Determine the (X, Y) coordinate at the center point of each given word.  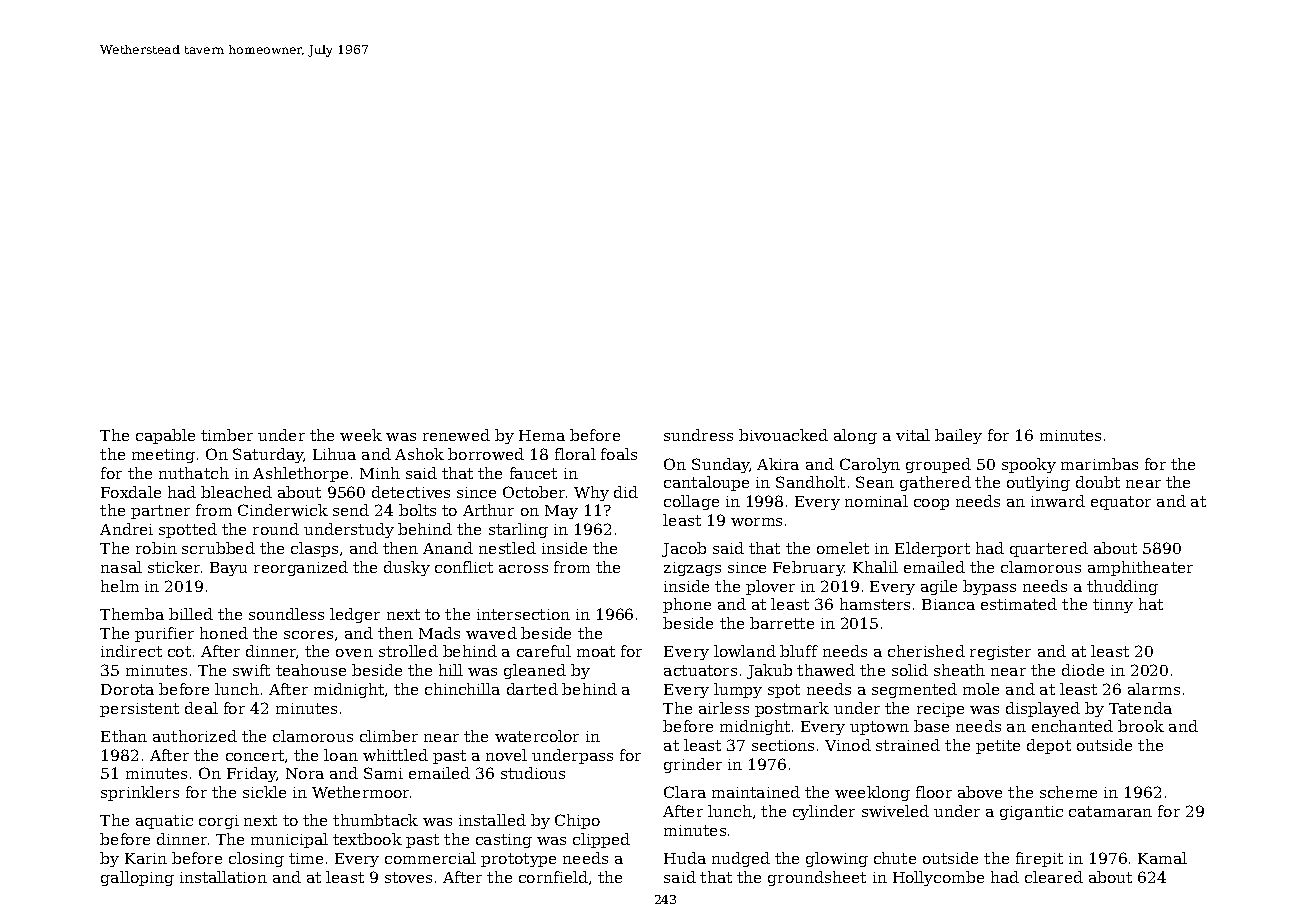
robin (156, 548)
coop (931, 504)
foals (619, 454)
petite (998, 747)
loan (341, 755)
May (561, 512)
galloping (137, 878)
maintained (756, 792)
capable (165, 436)
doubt (1098, 482)
